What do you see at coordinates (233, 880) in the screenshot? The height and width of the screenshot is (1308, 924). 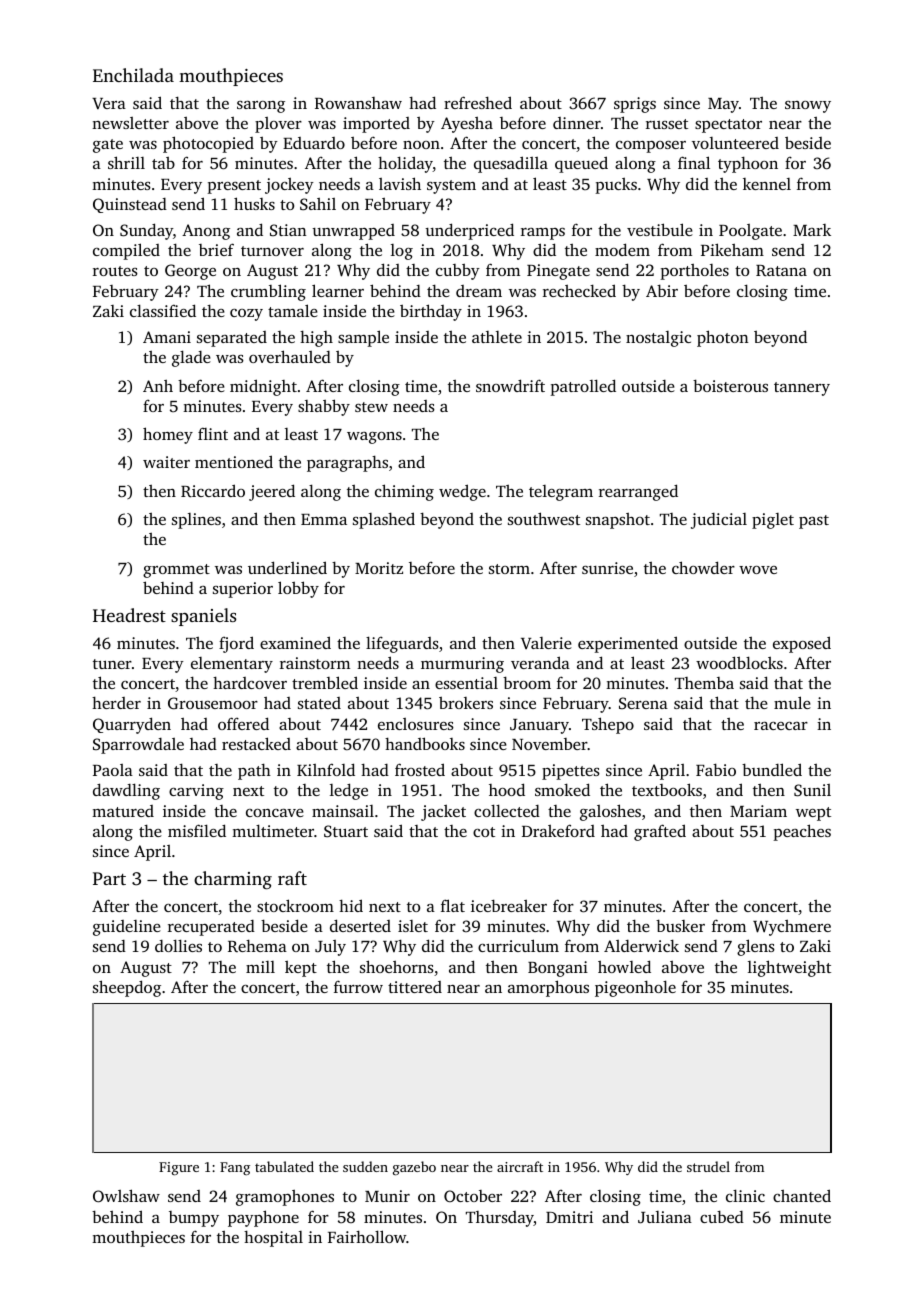 I see `charming` at bounding box center [233, 880].
